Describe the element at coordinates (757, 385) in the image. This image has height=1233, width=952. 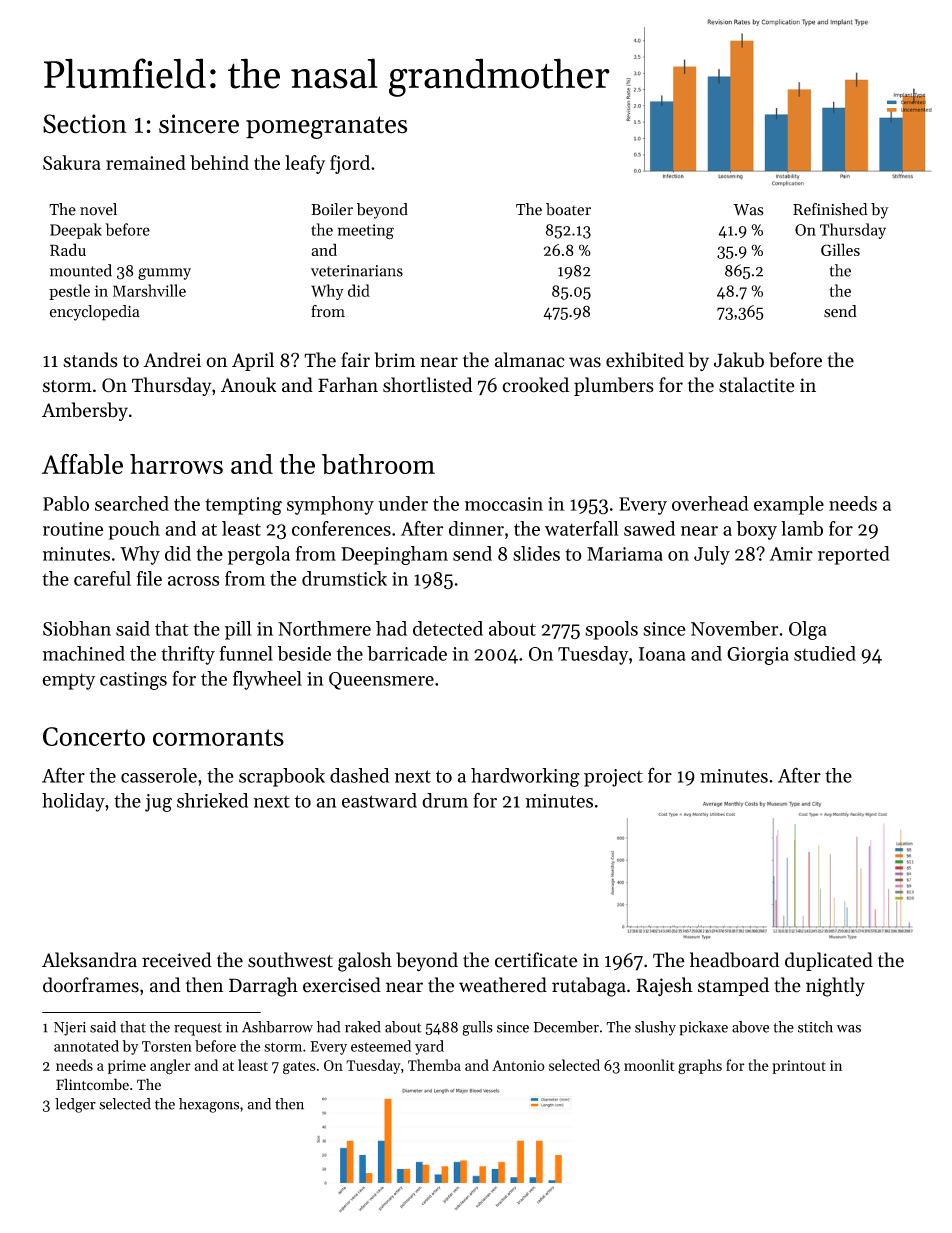
I see `stalactite` at that location.
